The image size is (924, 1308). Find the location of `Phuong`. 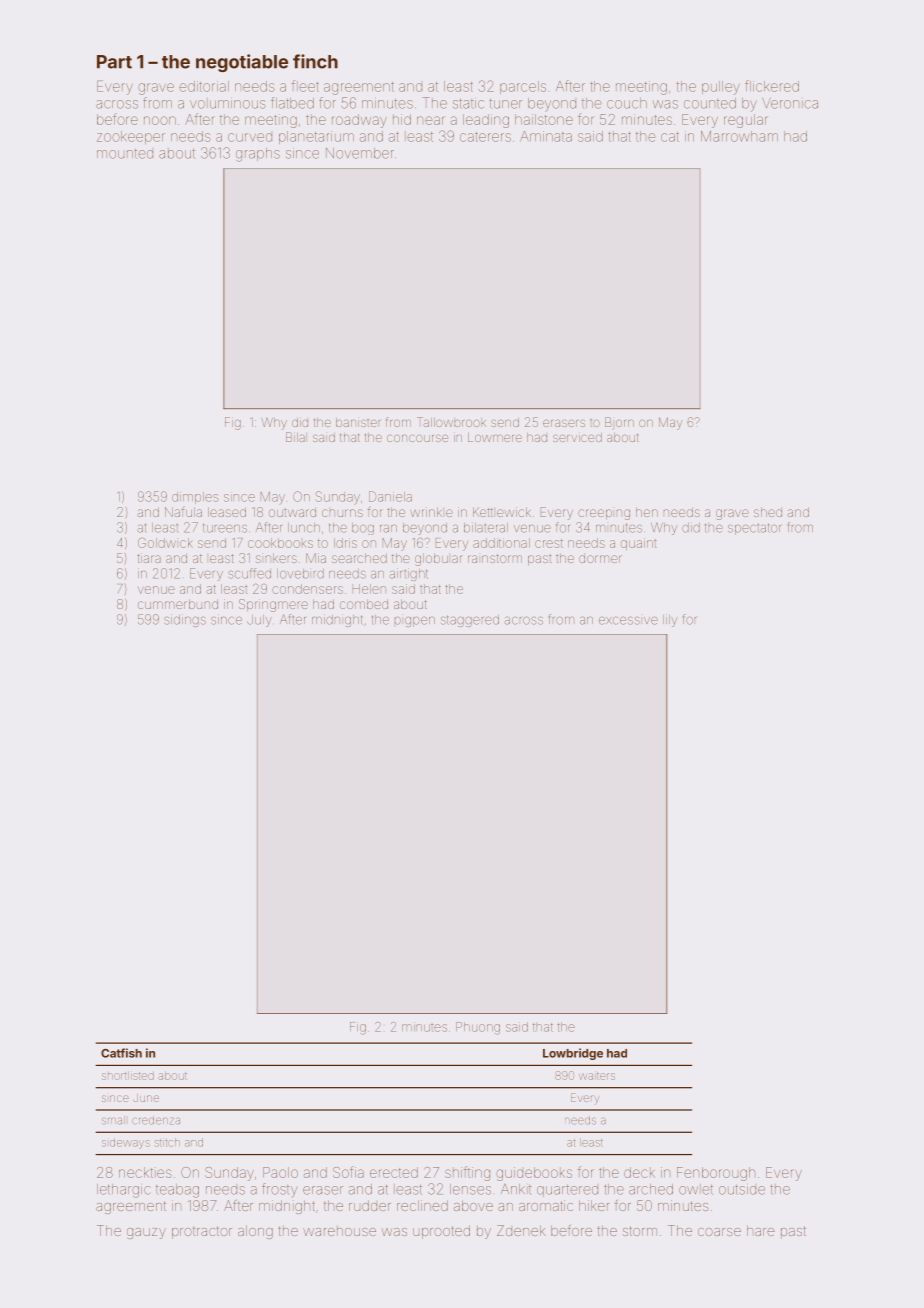

Phuong is located at coordinates (478, 1028).
